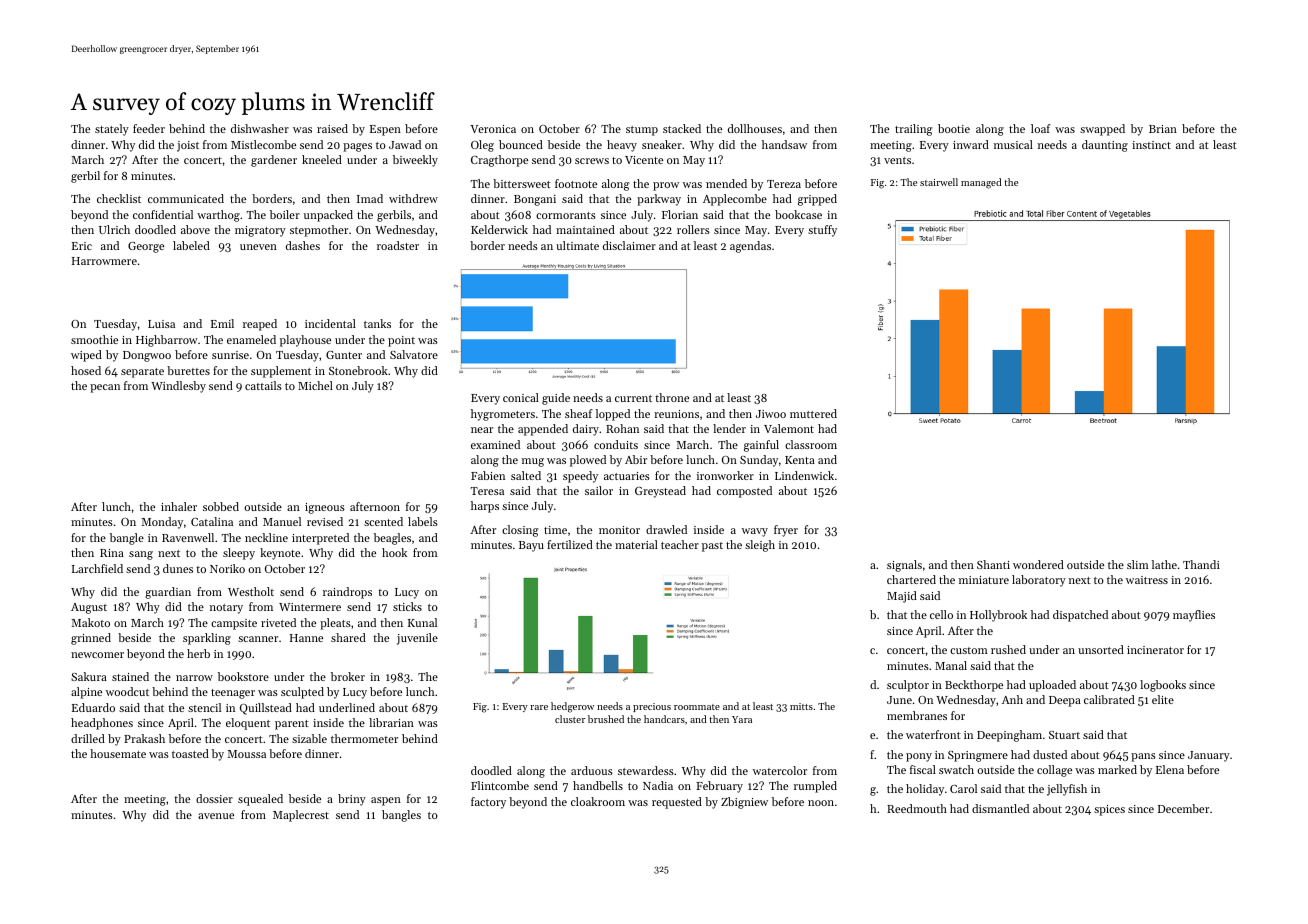 The image size is (1308, 924). I want to click on dossier, so click(214, 798).
